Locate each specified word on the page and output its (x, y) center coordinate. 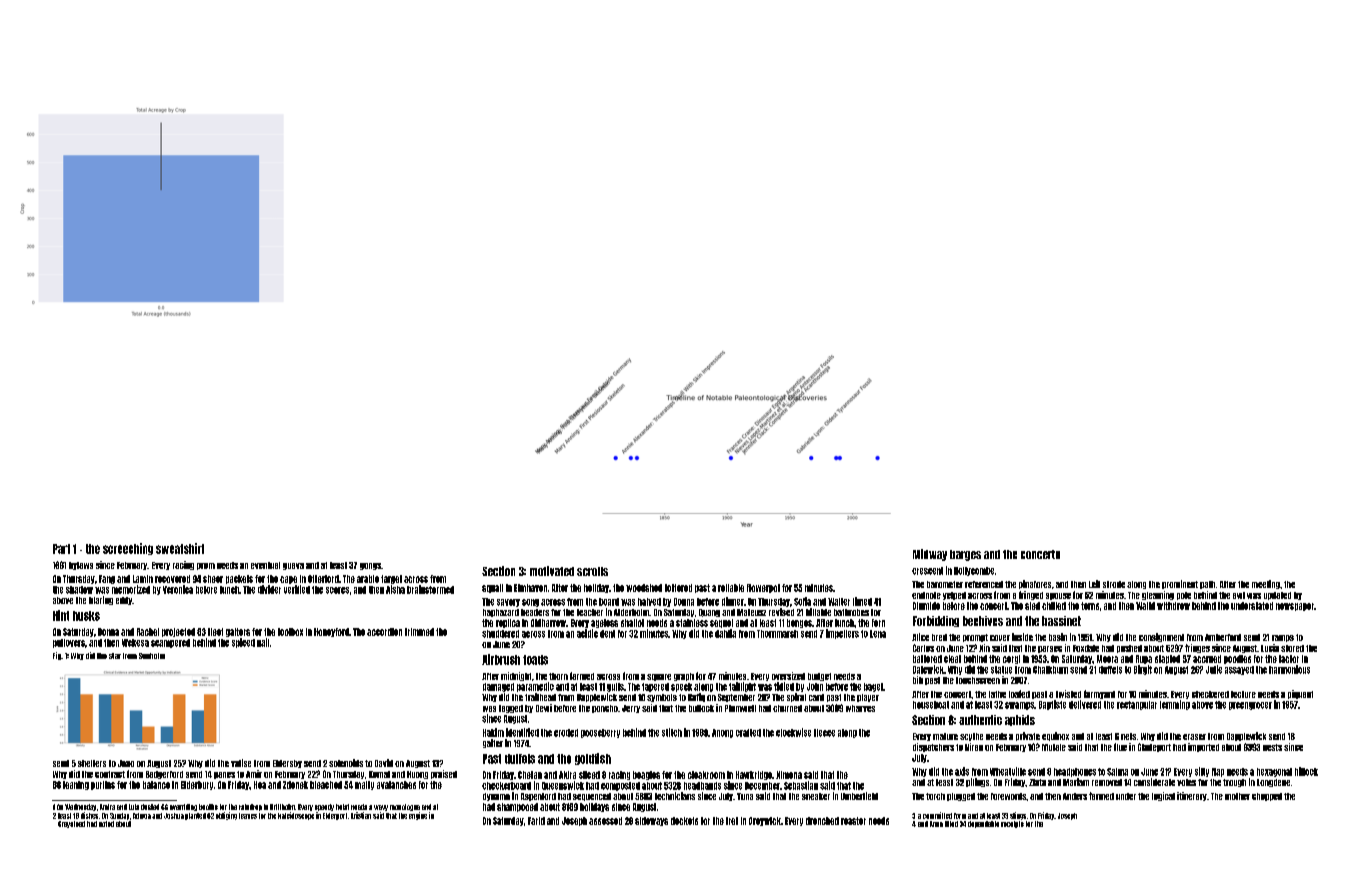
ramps (1283, 638)
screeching (128, 549)
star (115, 656)
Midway (930, 555)
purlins (103, 785)
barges (965, 555)
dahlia (725, 633)
